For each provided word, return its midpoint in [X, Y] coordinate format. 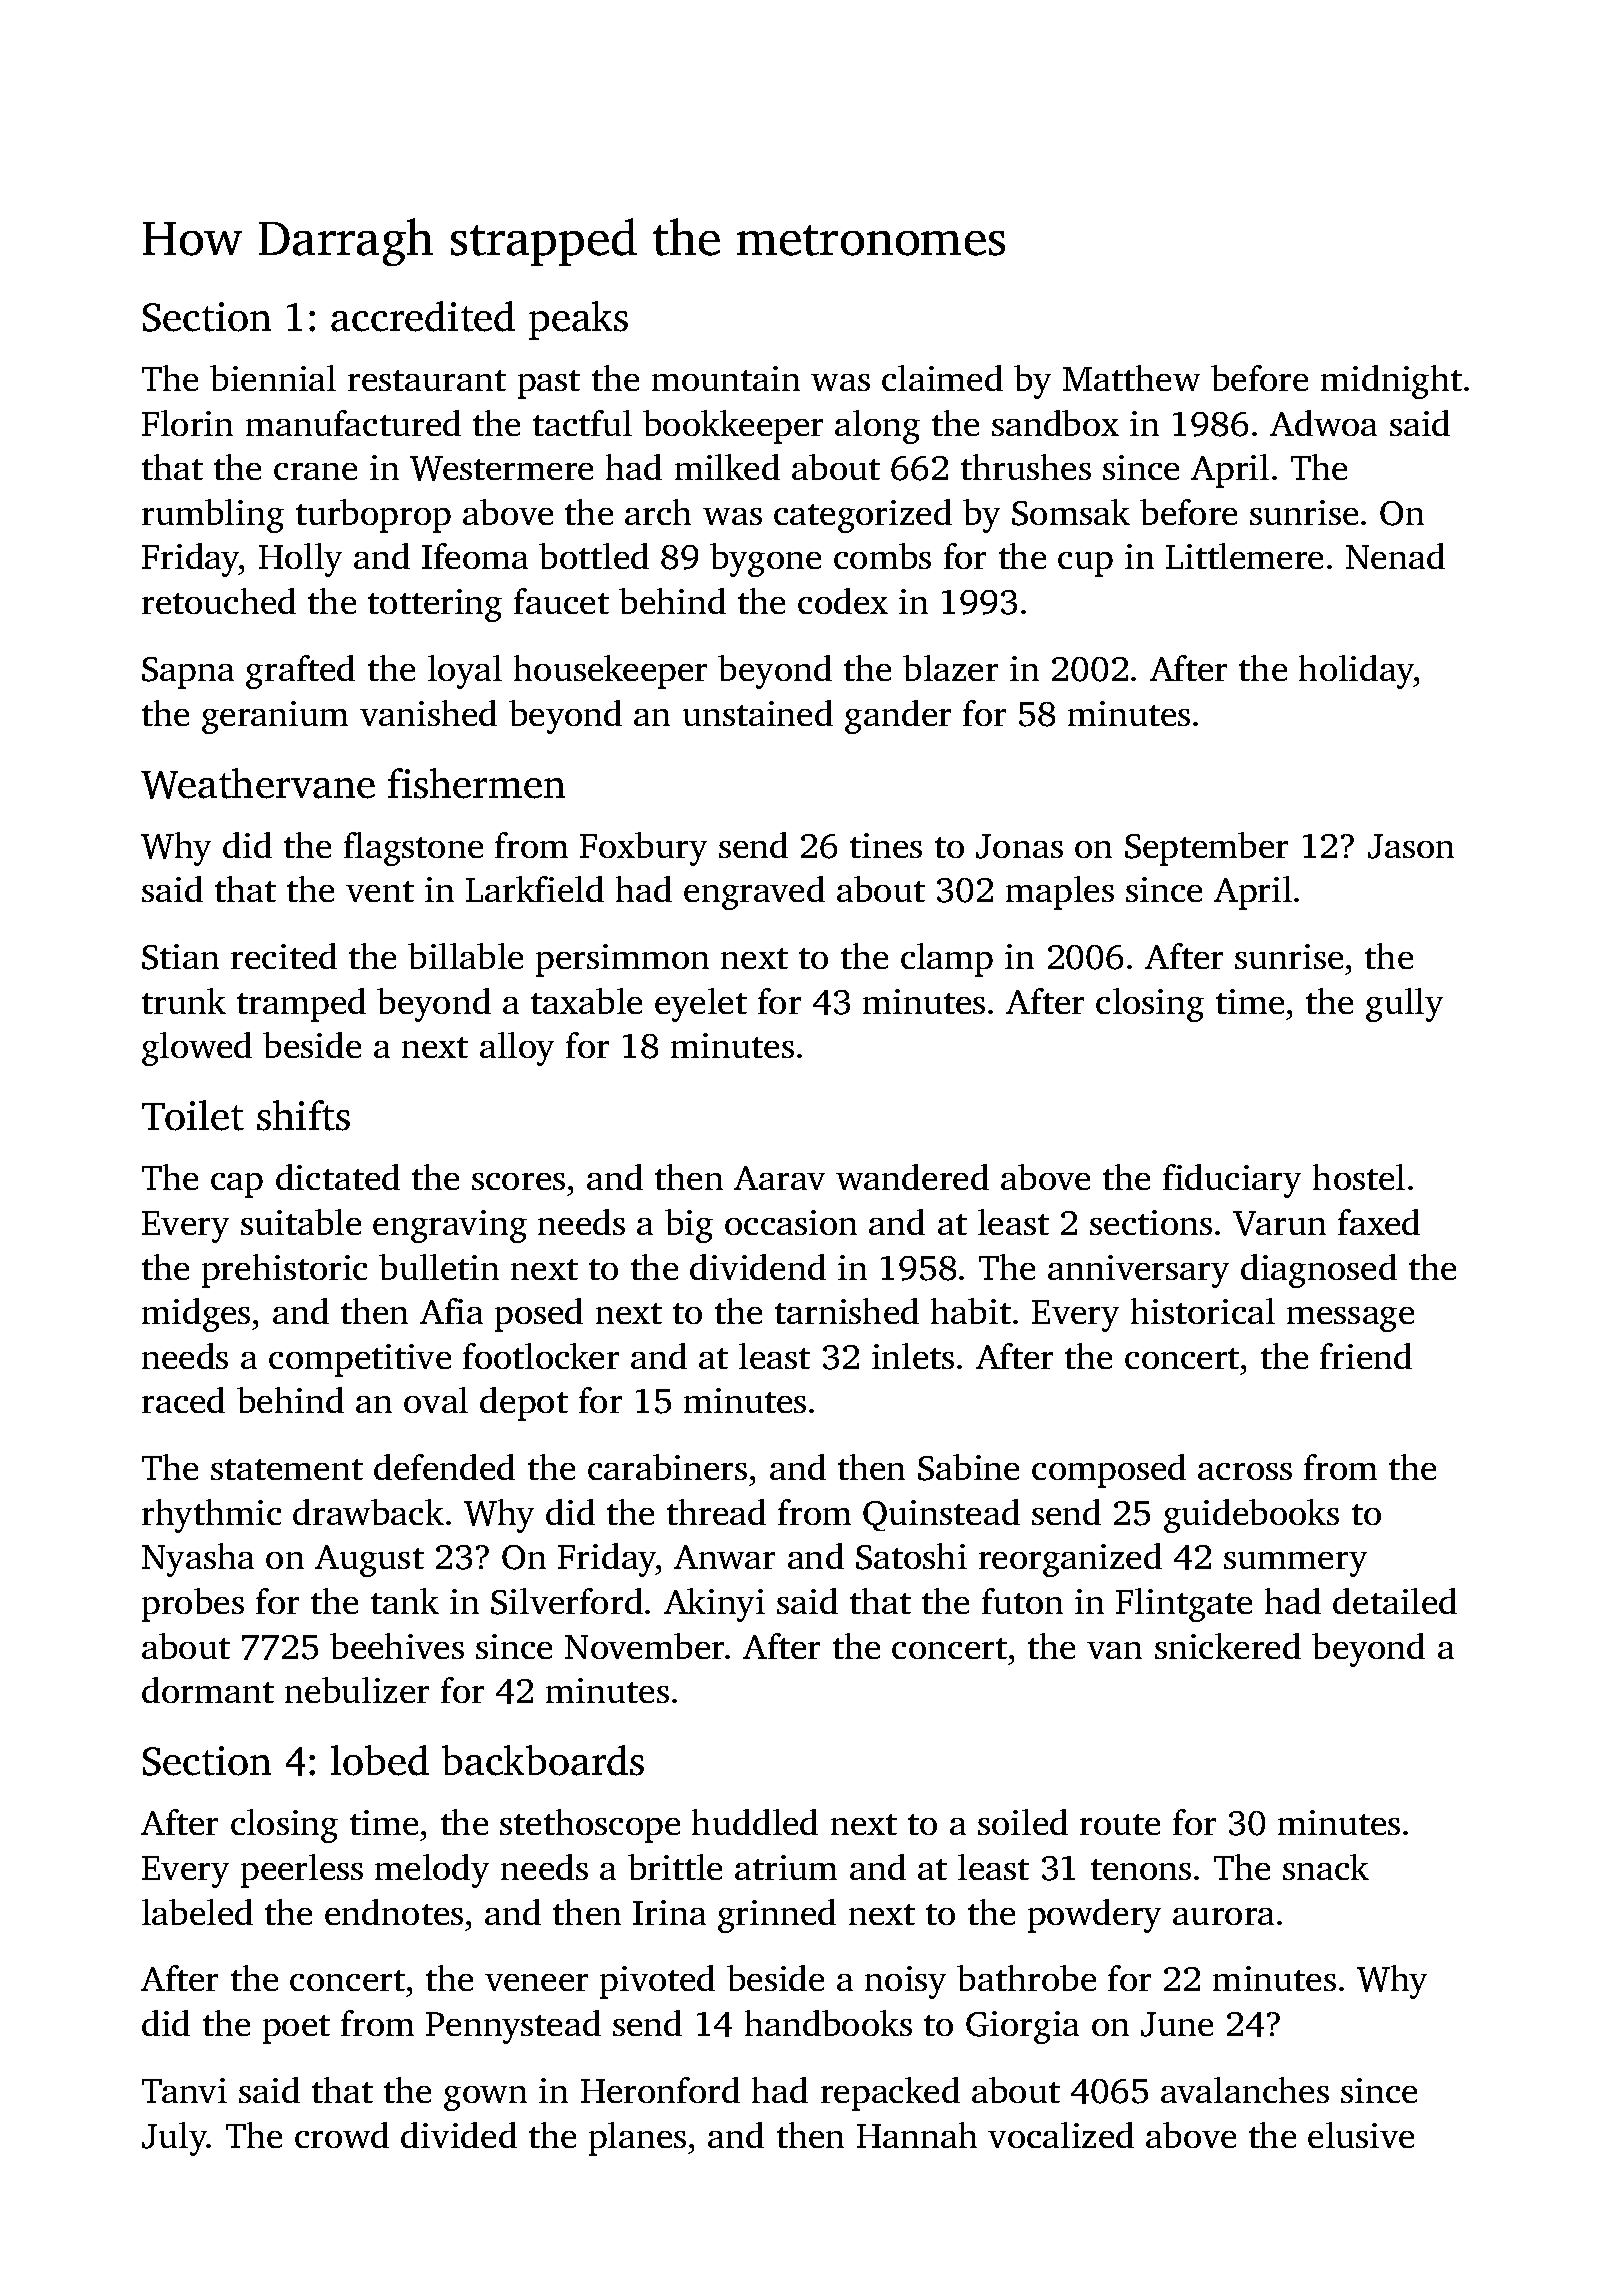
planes [637, 2139]
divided [459, 2135]
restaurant [427, 380]
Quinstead [941, 1515]
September [1206, 849]
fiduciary [1232, 1181]
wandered [912, 1177]
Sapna [188, 673]
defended [444, 1467]
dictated [338, 1177]
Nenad [1395, 556]
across [1245, 1471]
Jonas [1019, 846]
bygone [765, 560]
